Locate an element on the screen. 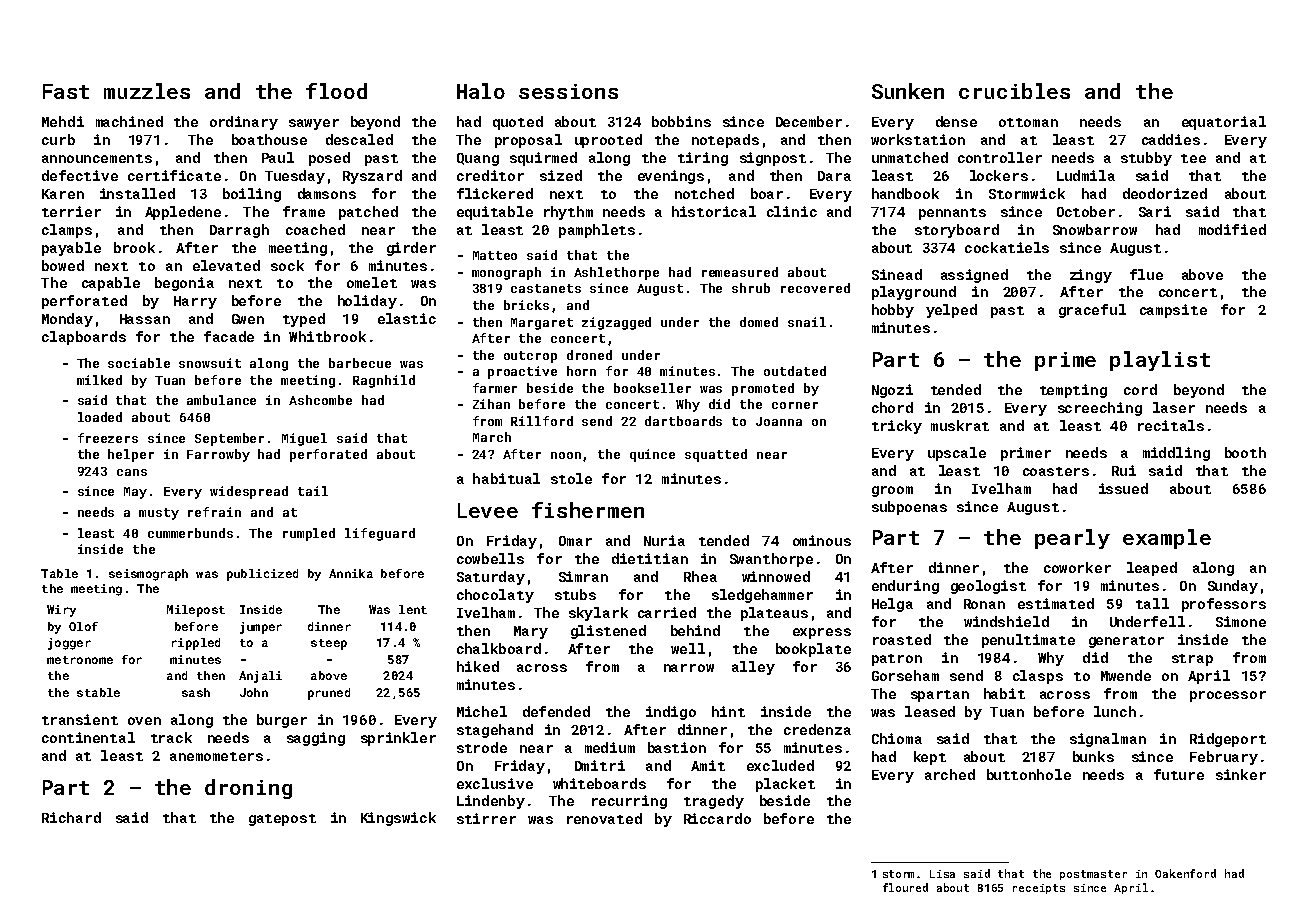 Image resolution: width=1308 pixels, height=924 pixels. gatepost is located at coordinates (282, 820).
